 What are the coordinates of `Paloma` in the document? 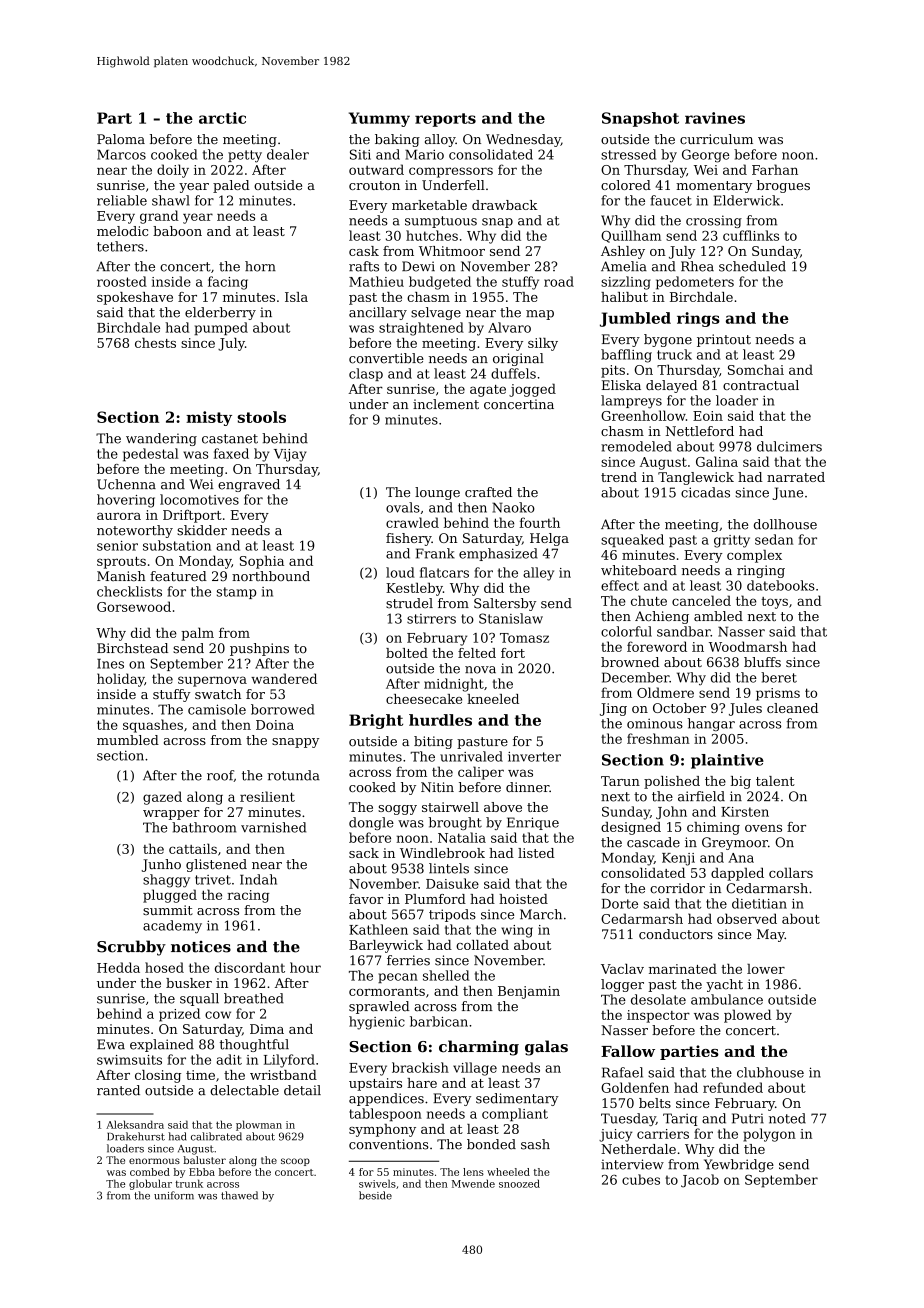 It's located at (121, 139).
